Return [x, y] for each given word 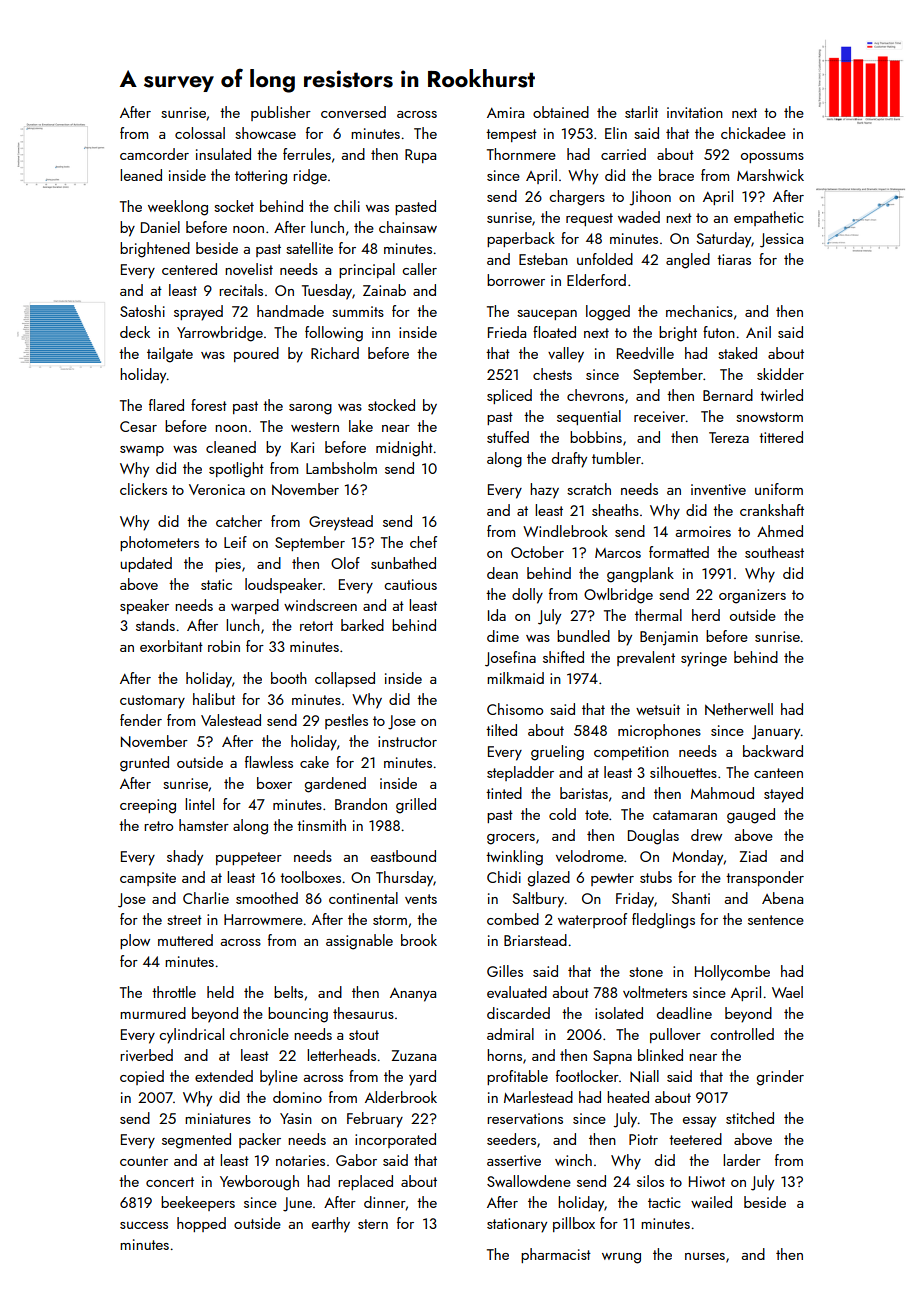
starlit [641, 112]
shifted [563, 657]
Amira [505, 112]
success [144, 1225]
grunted [144, 764]
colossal [200, 133]
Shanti [691, 898]
